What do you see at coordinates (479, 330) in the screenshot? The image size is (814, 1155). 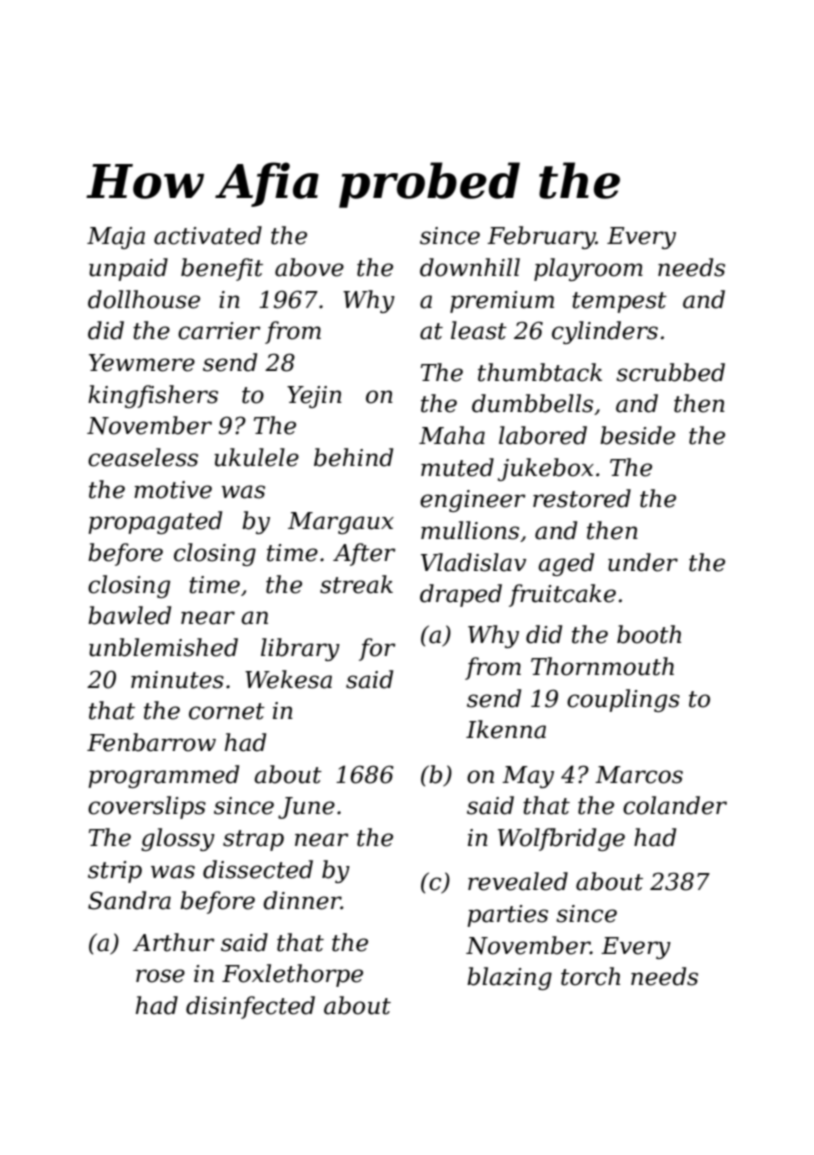 I see `least` at bounding box center [479, 330].
